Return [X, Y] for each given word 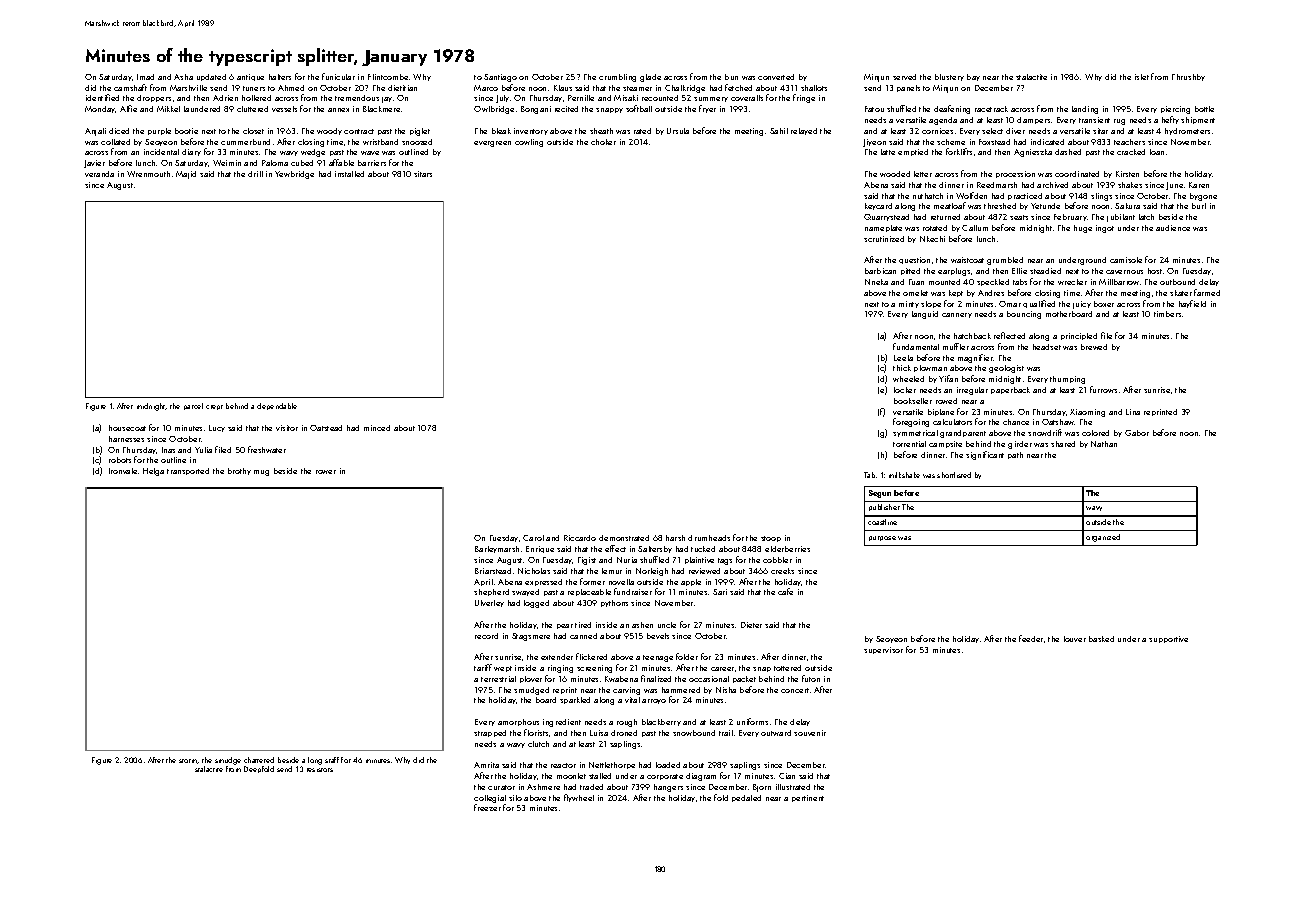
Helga [153, 472]
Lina [1133, 412]
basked [1101, 639]
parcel [193, 406]
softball [639, 108]
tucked [703, 549]
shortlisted [954, 475]
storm [188, 761]
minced [377, 428]
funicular [338, 76]
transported [188, 471]
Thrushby [1188, 77]
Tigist [587, 561]
